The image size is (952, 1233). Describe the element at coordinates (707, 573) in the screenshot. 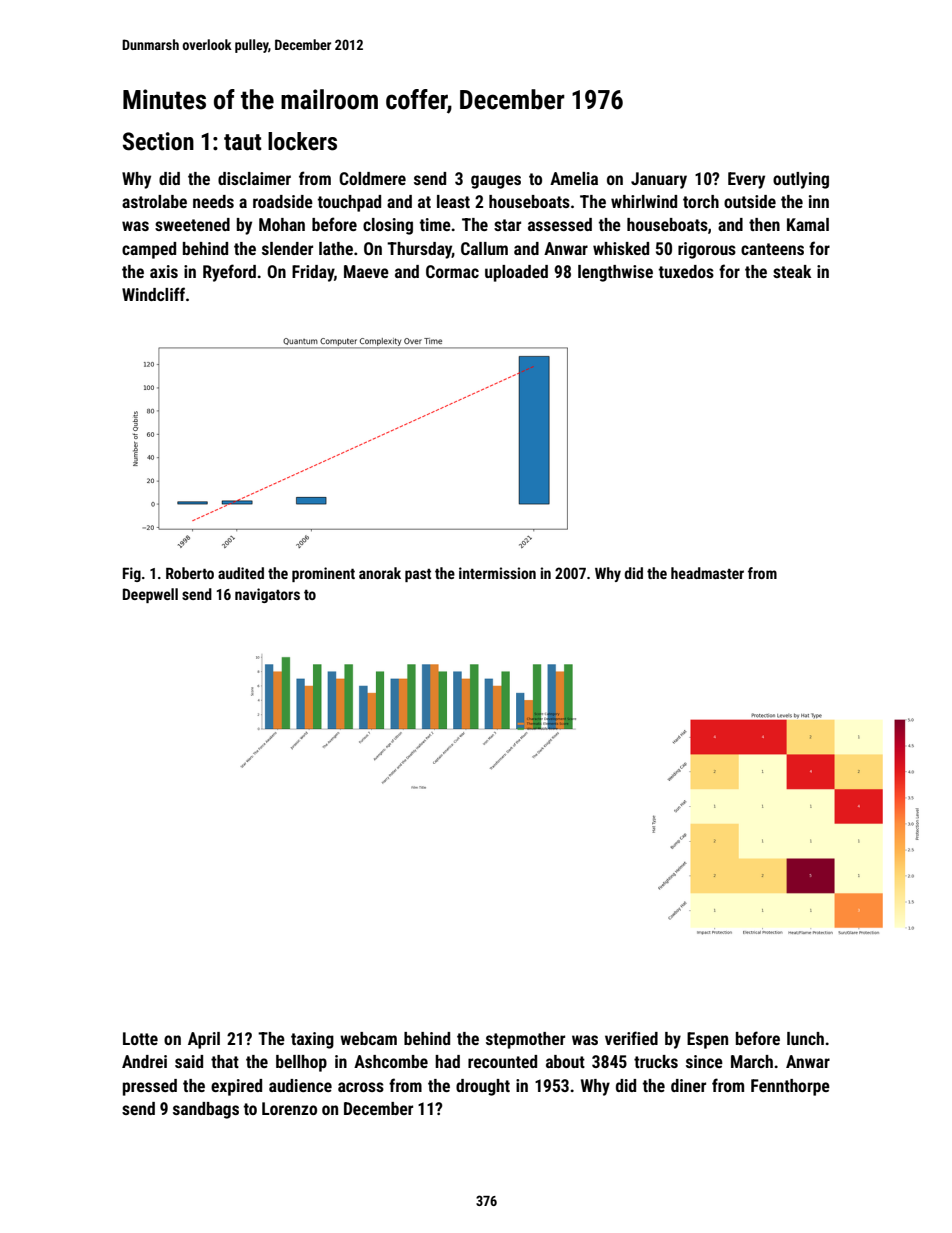

I see `headmaster` at that location.
